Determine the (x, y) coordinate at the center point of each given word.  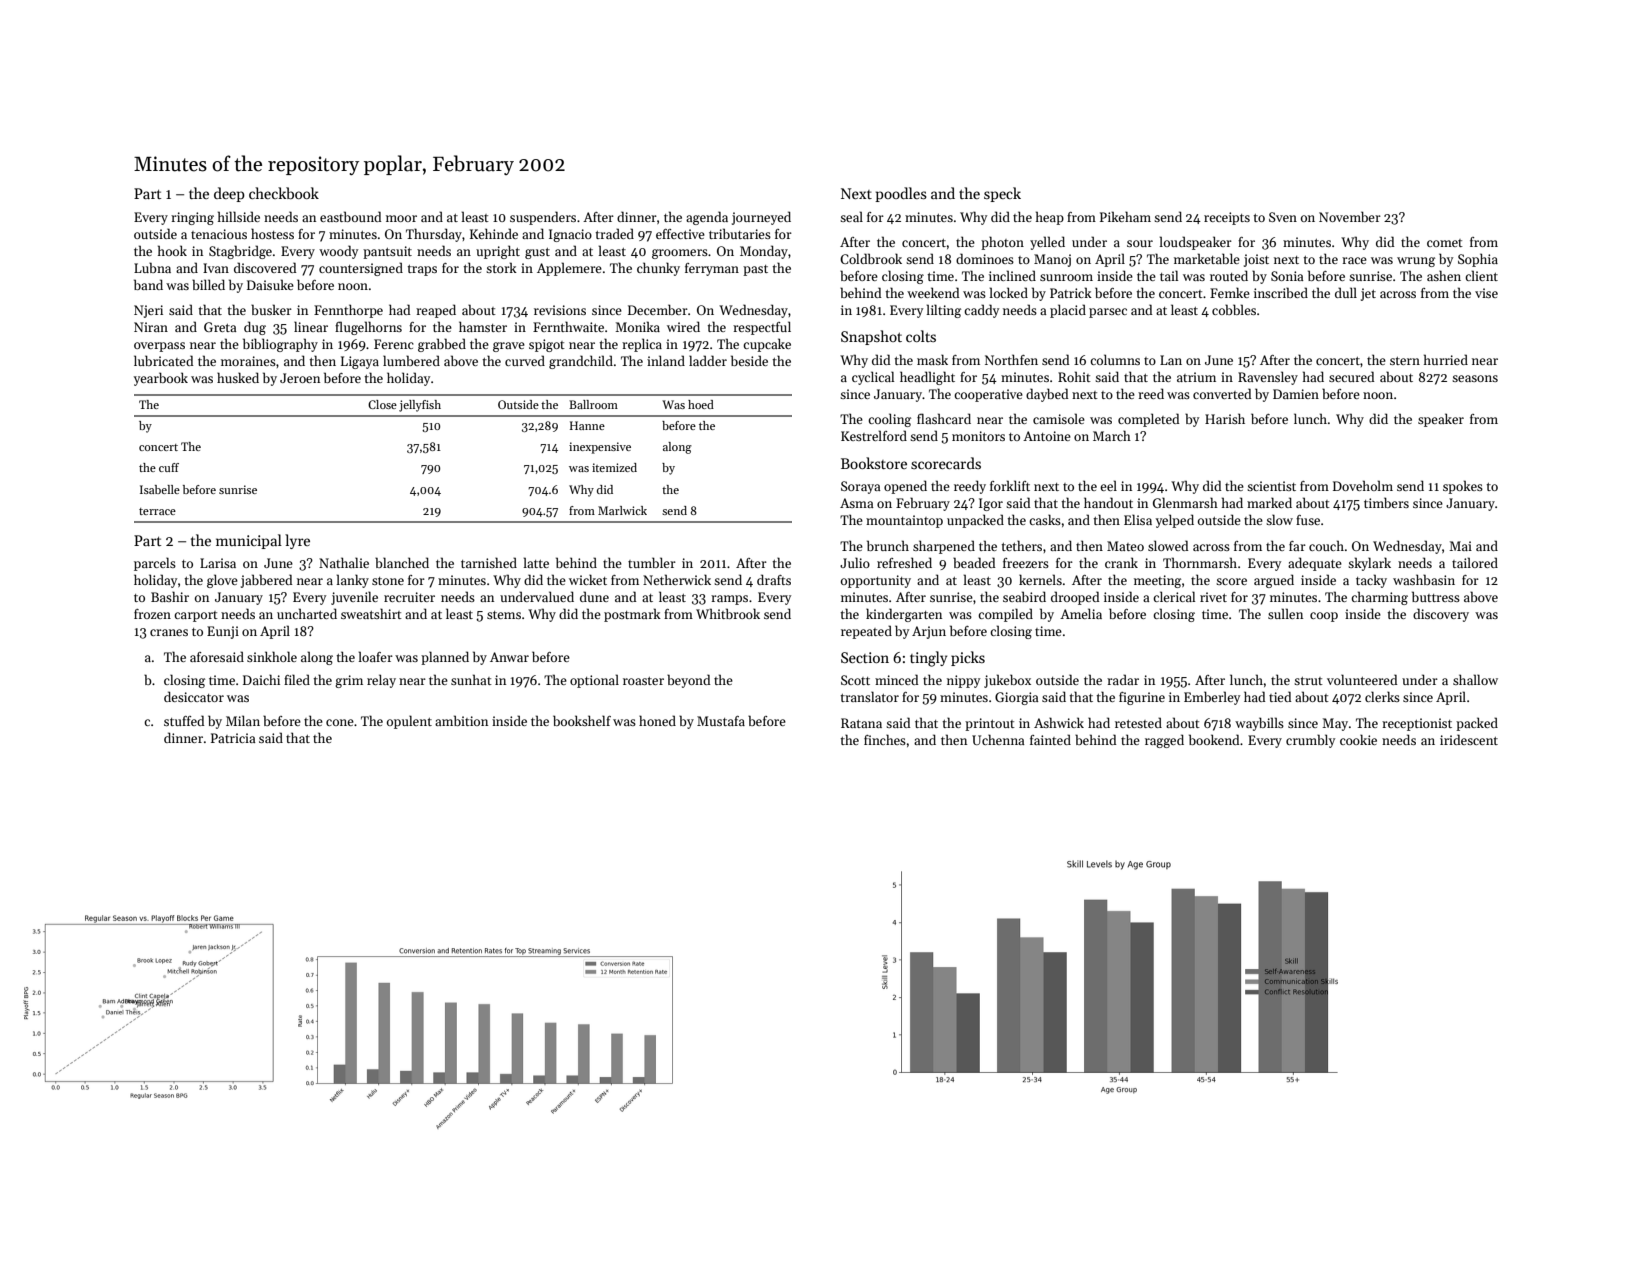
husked (238, 377)
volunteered (1362, 679)
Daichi (261, 679)
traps (422, 270)
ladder (708, 360)
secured (1352, 376)
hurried (1446, 359)
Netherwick (677, 579)
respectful (762, 328)
